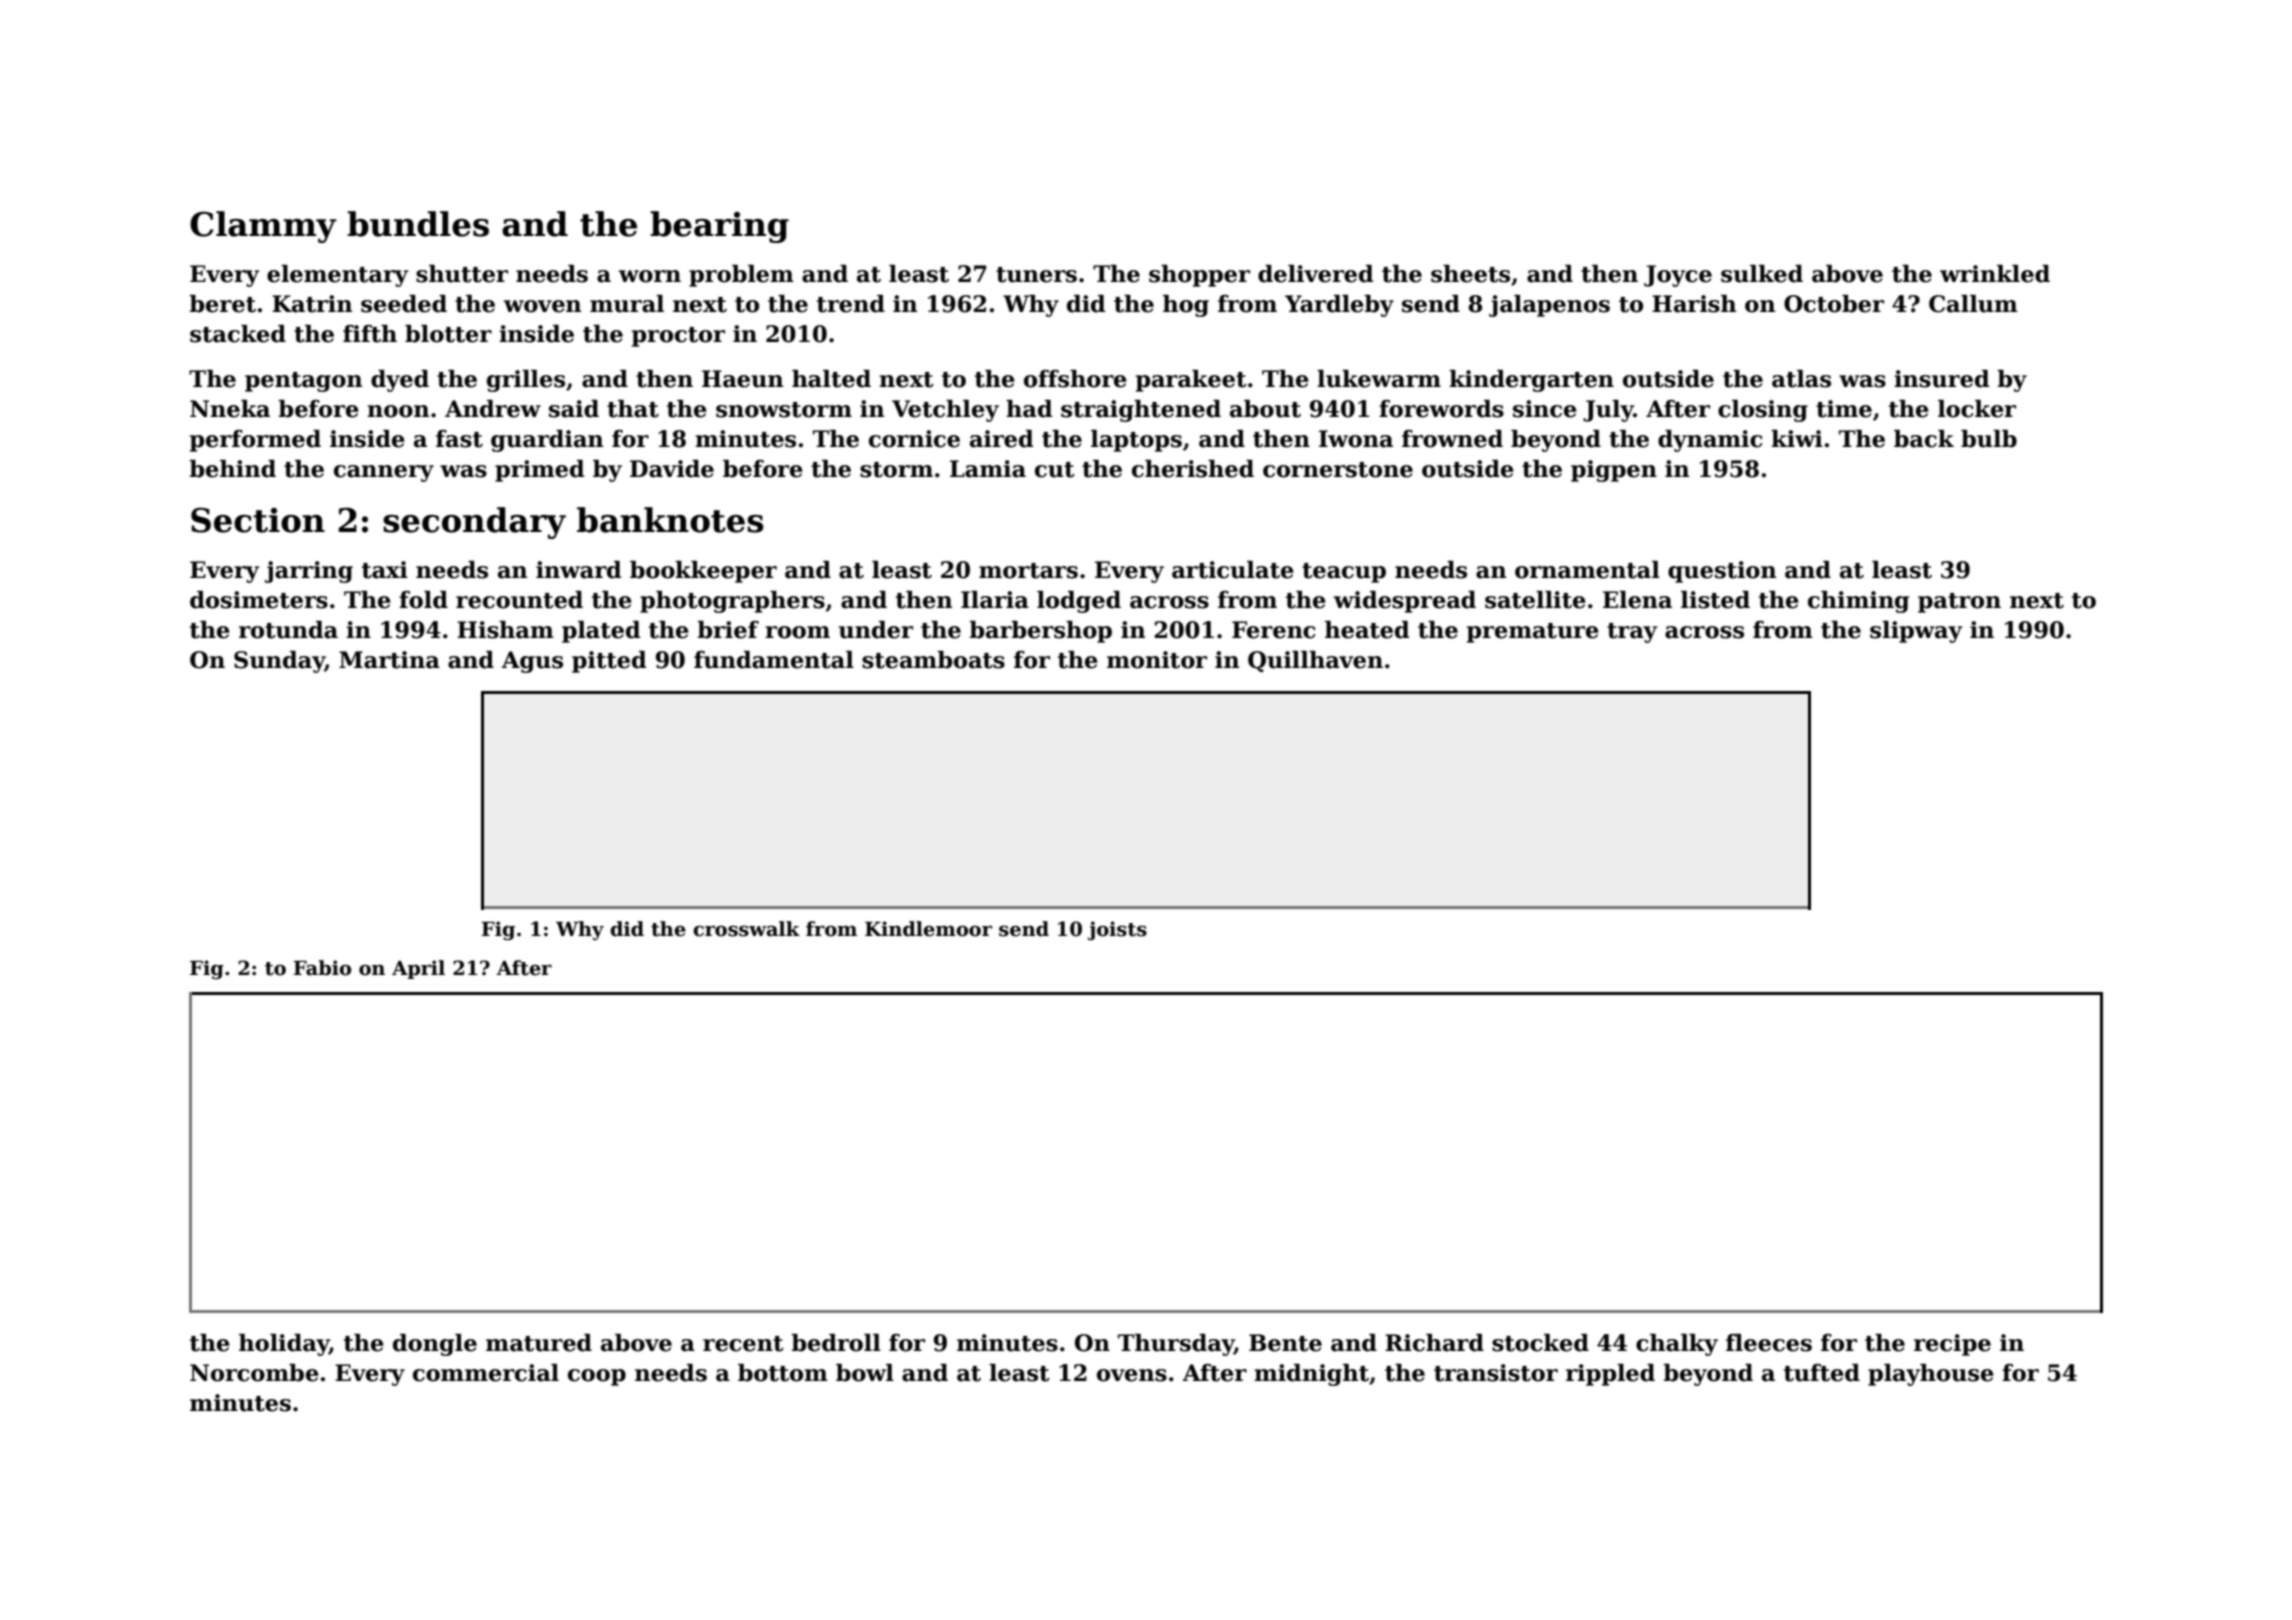 This image has height=1620, width=2292. What do you see at coordinates (1533, 633) in the image?
I see `premature` at bounding box center [1533, 633].
